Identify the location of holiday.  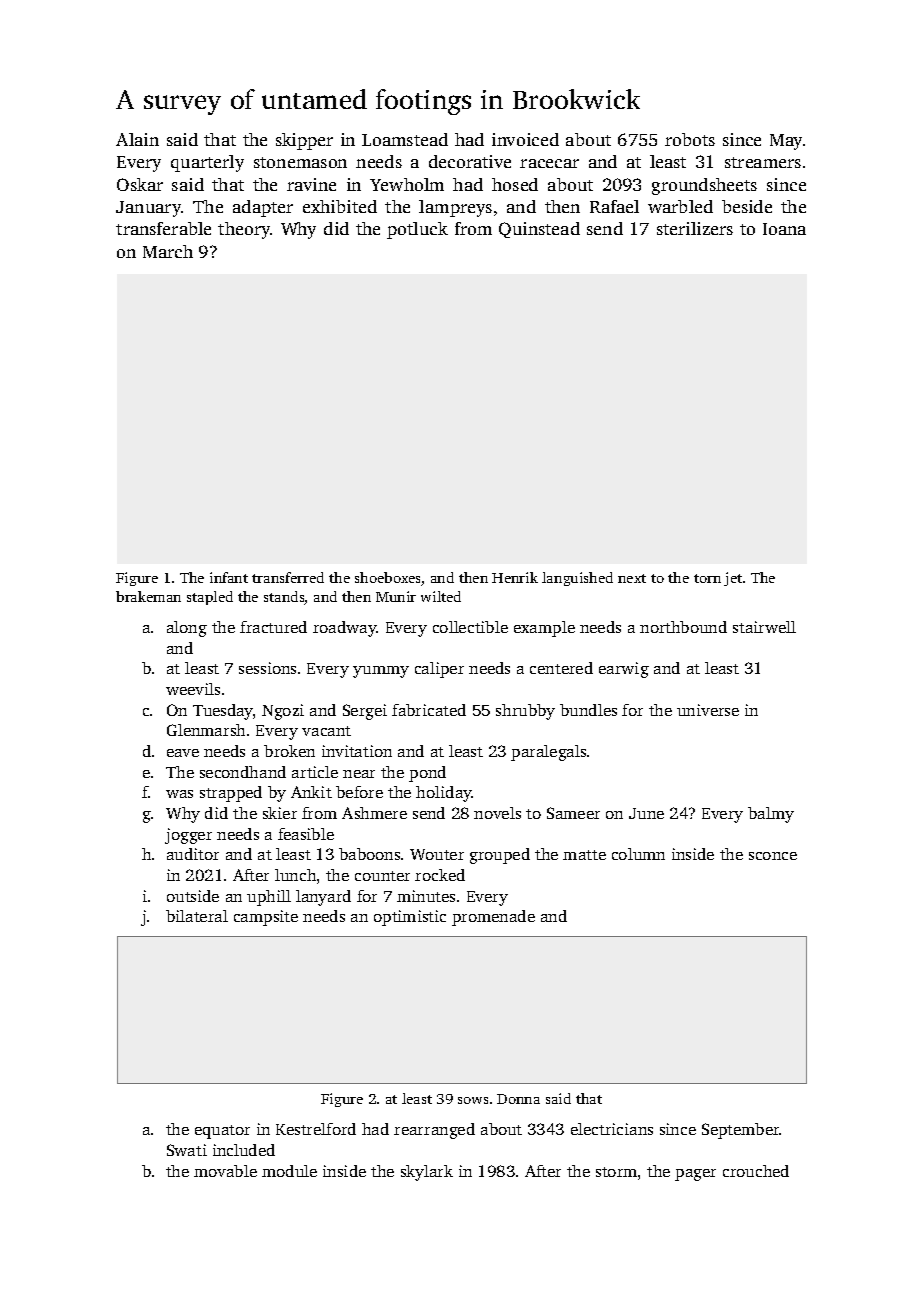
(444, 794).
